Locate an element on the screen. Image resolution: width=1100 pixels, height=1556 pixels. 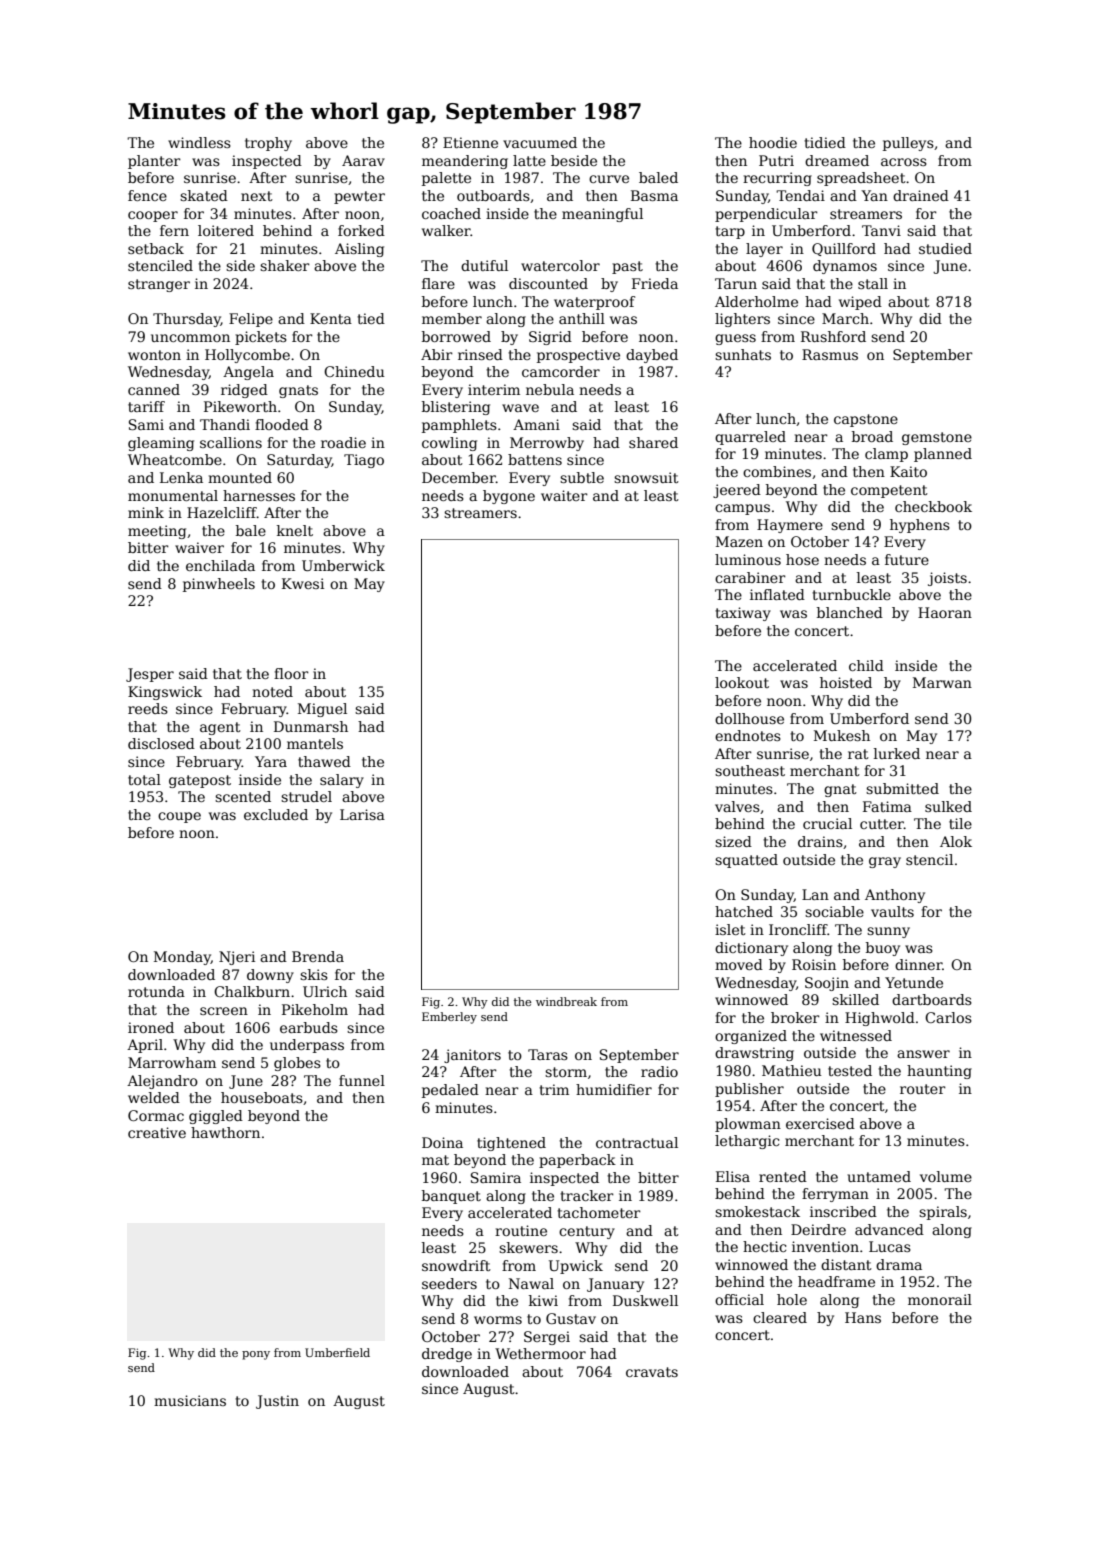
skis is located at coordinates (314, 974).
